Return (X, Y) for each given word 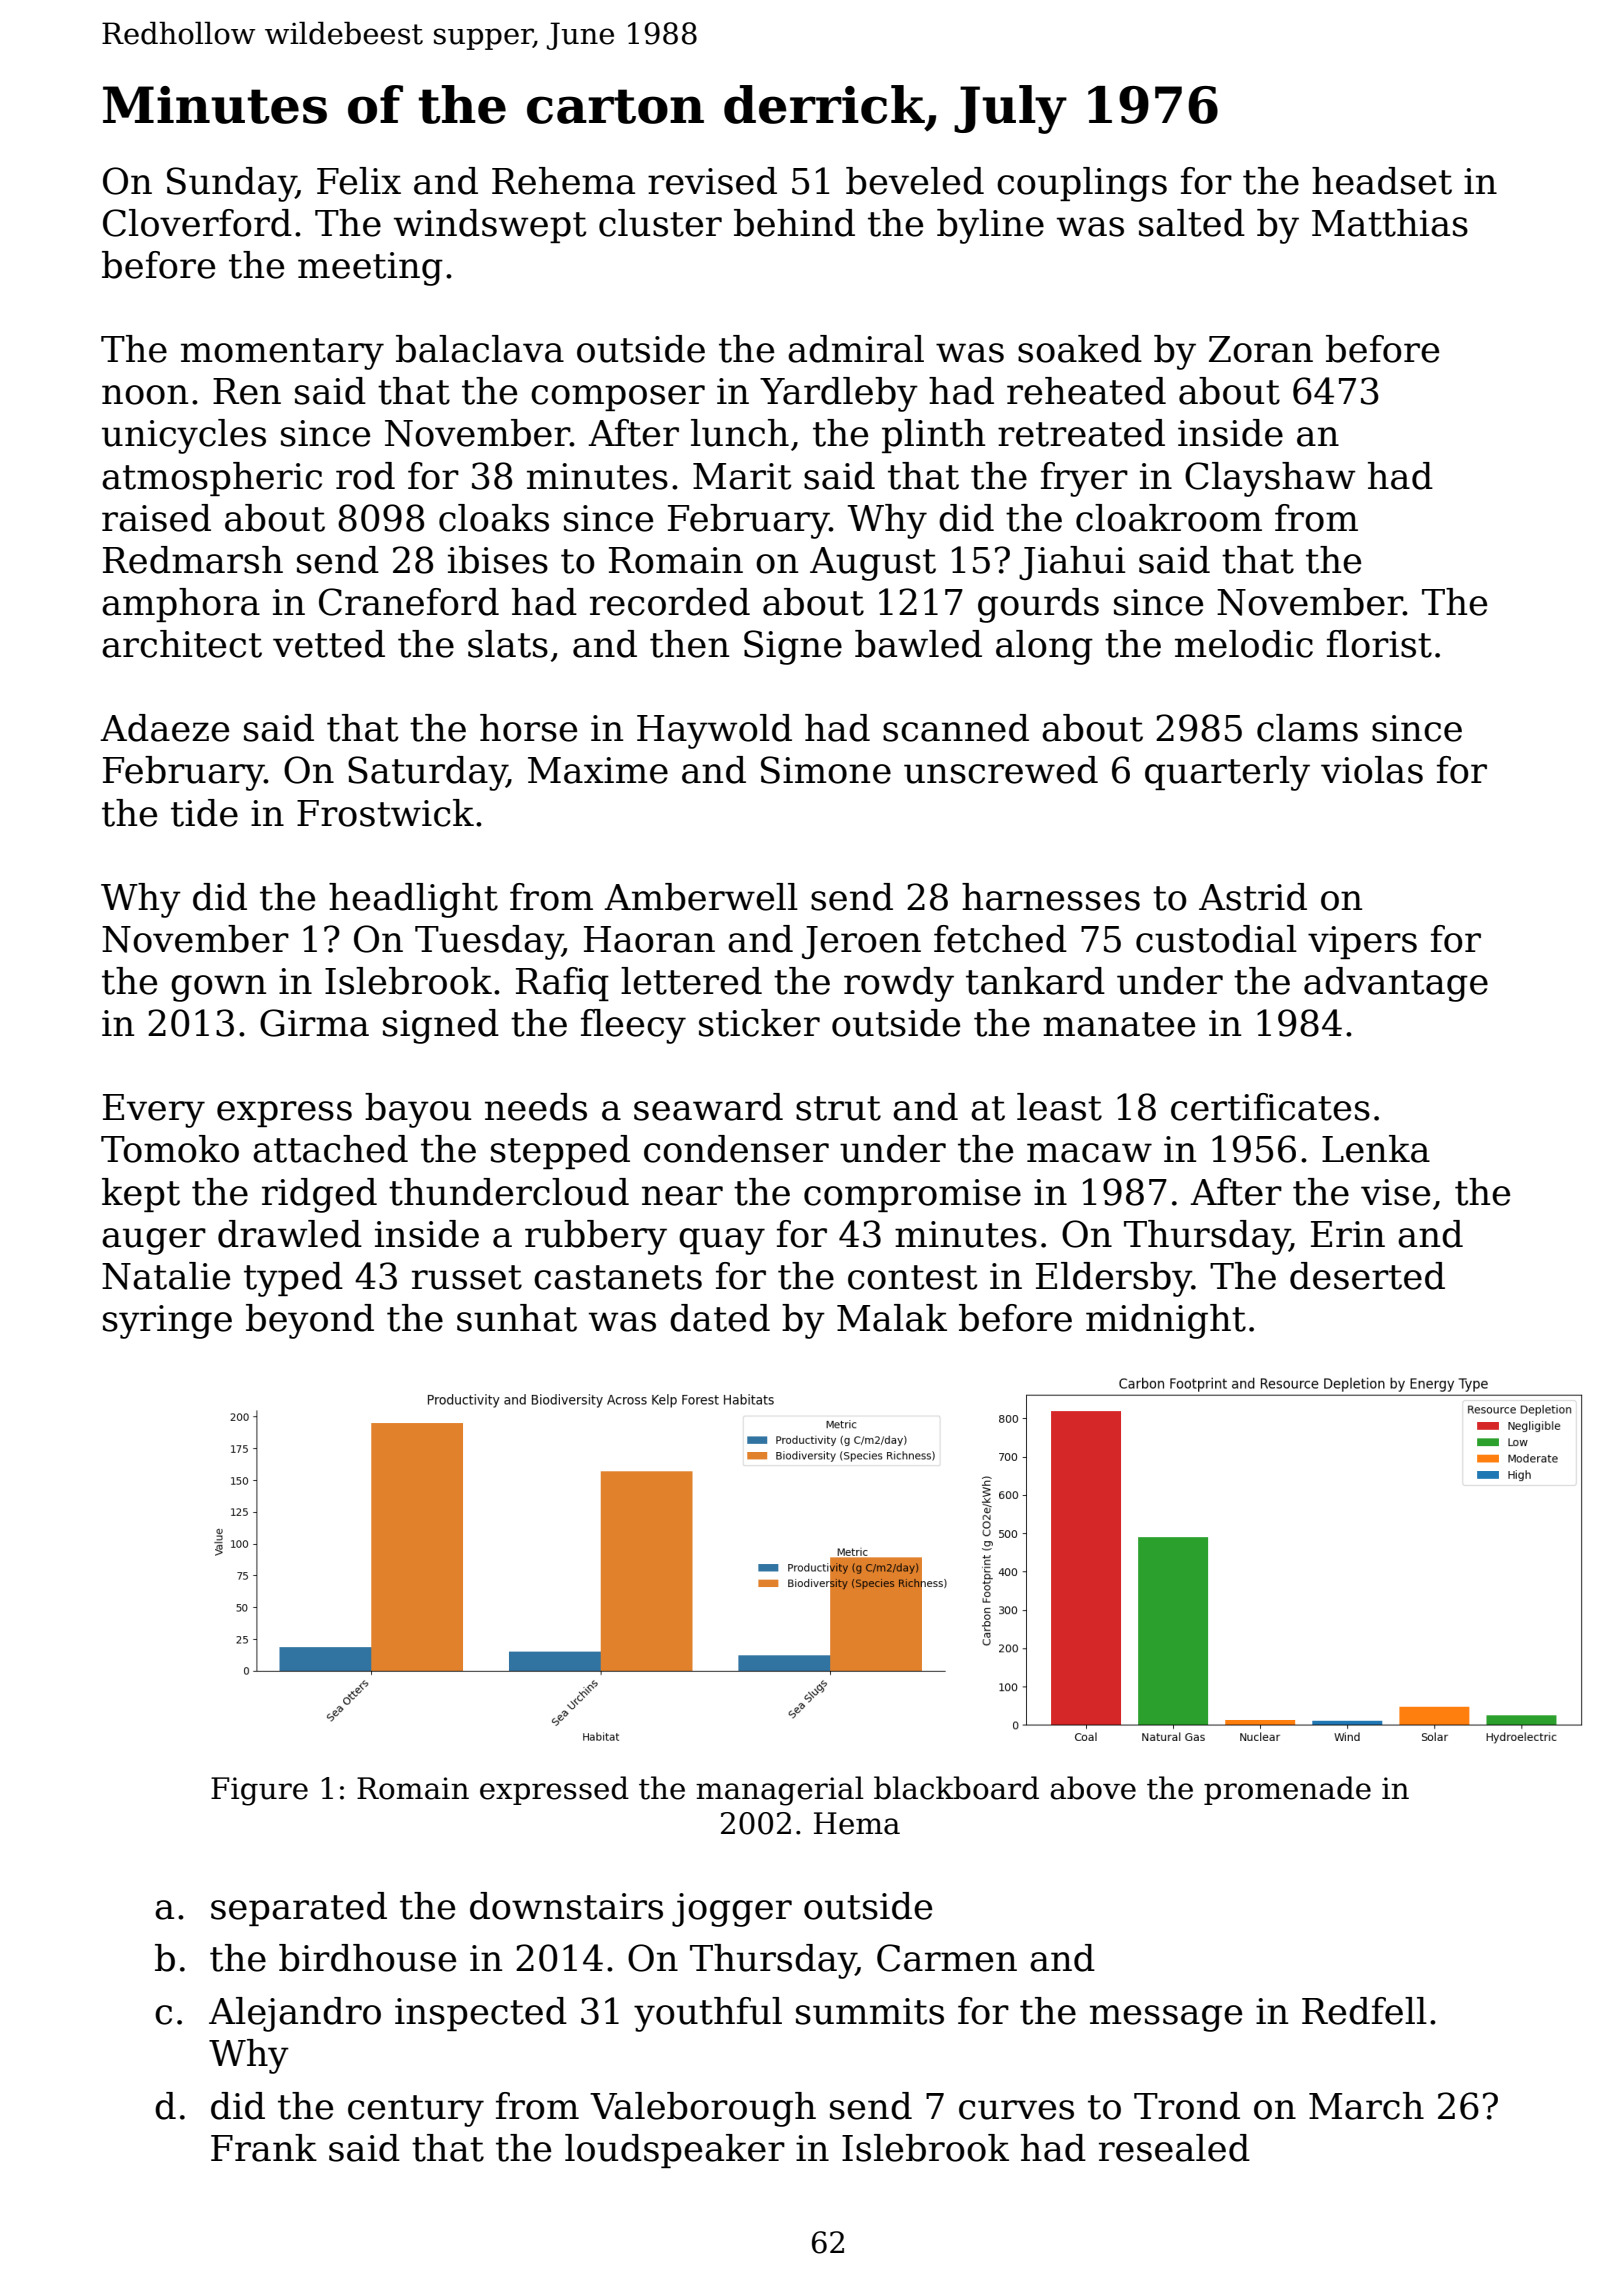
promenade (1287, 1790)
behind (794, 223)
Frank (264, 2148)
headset (1382, 181)
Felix (359, 181)
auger (154, 1241)
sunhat (517, 1318)
